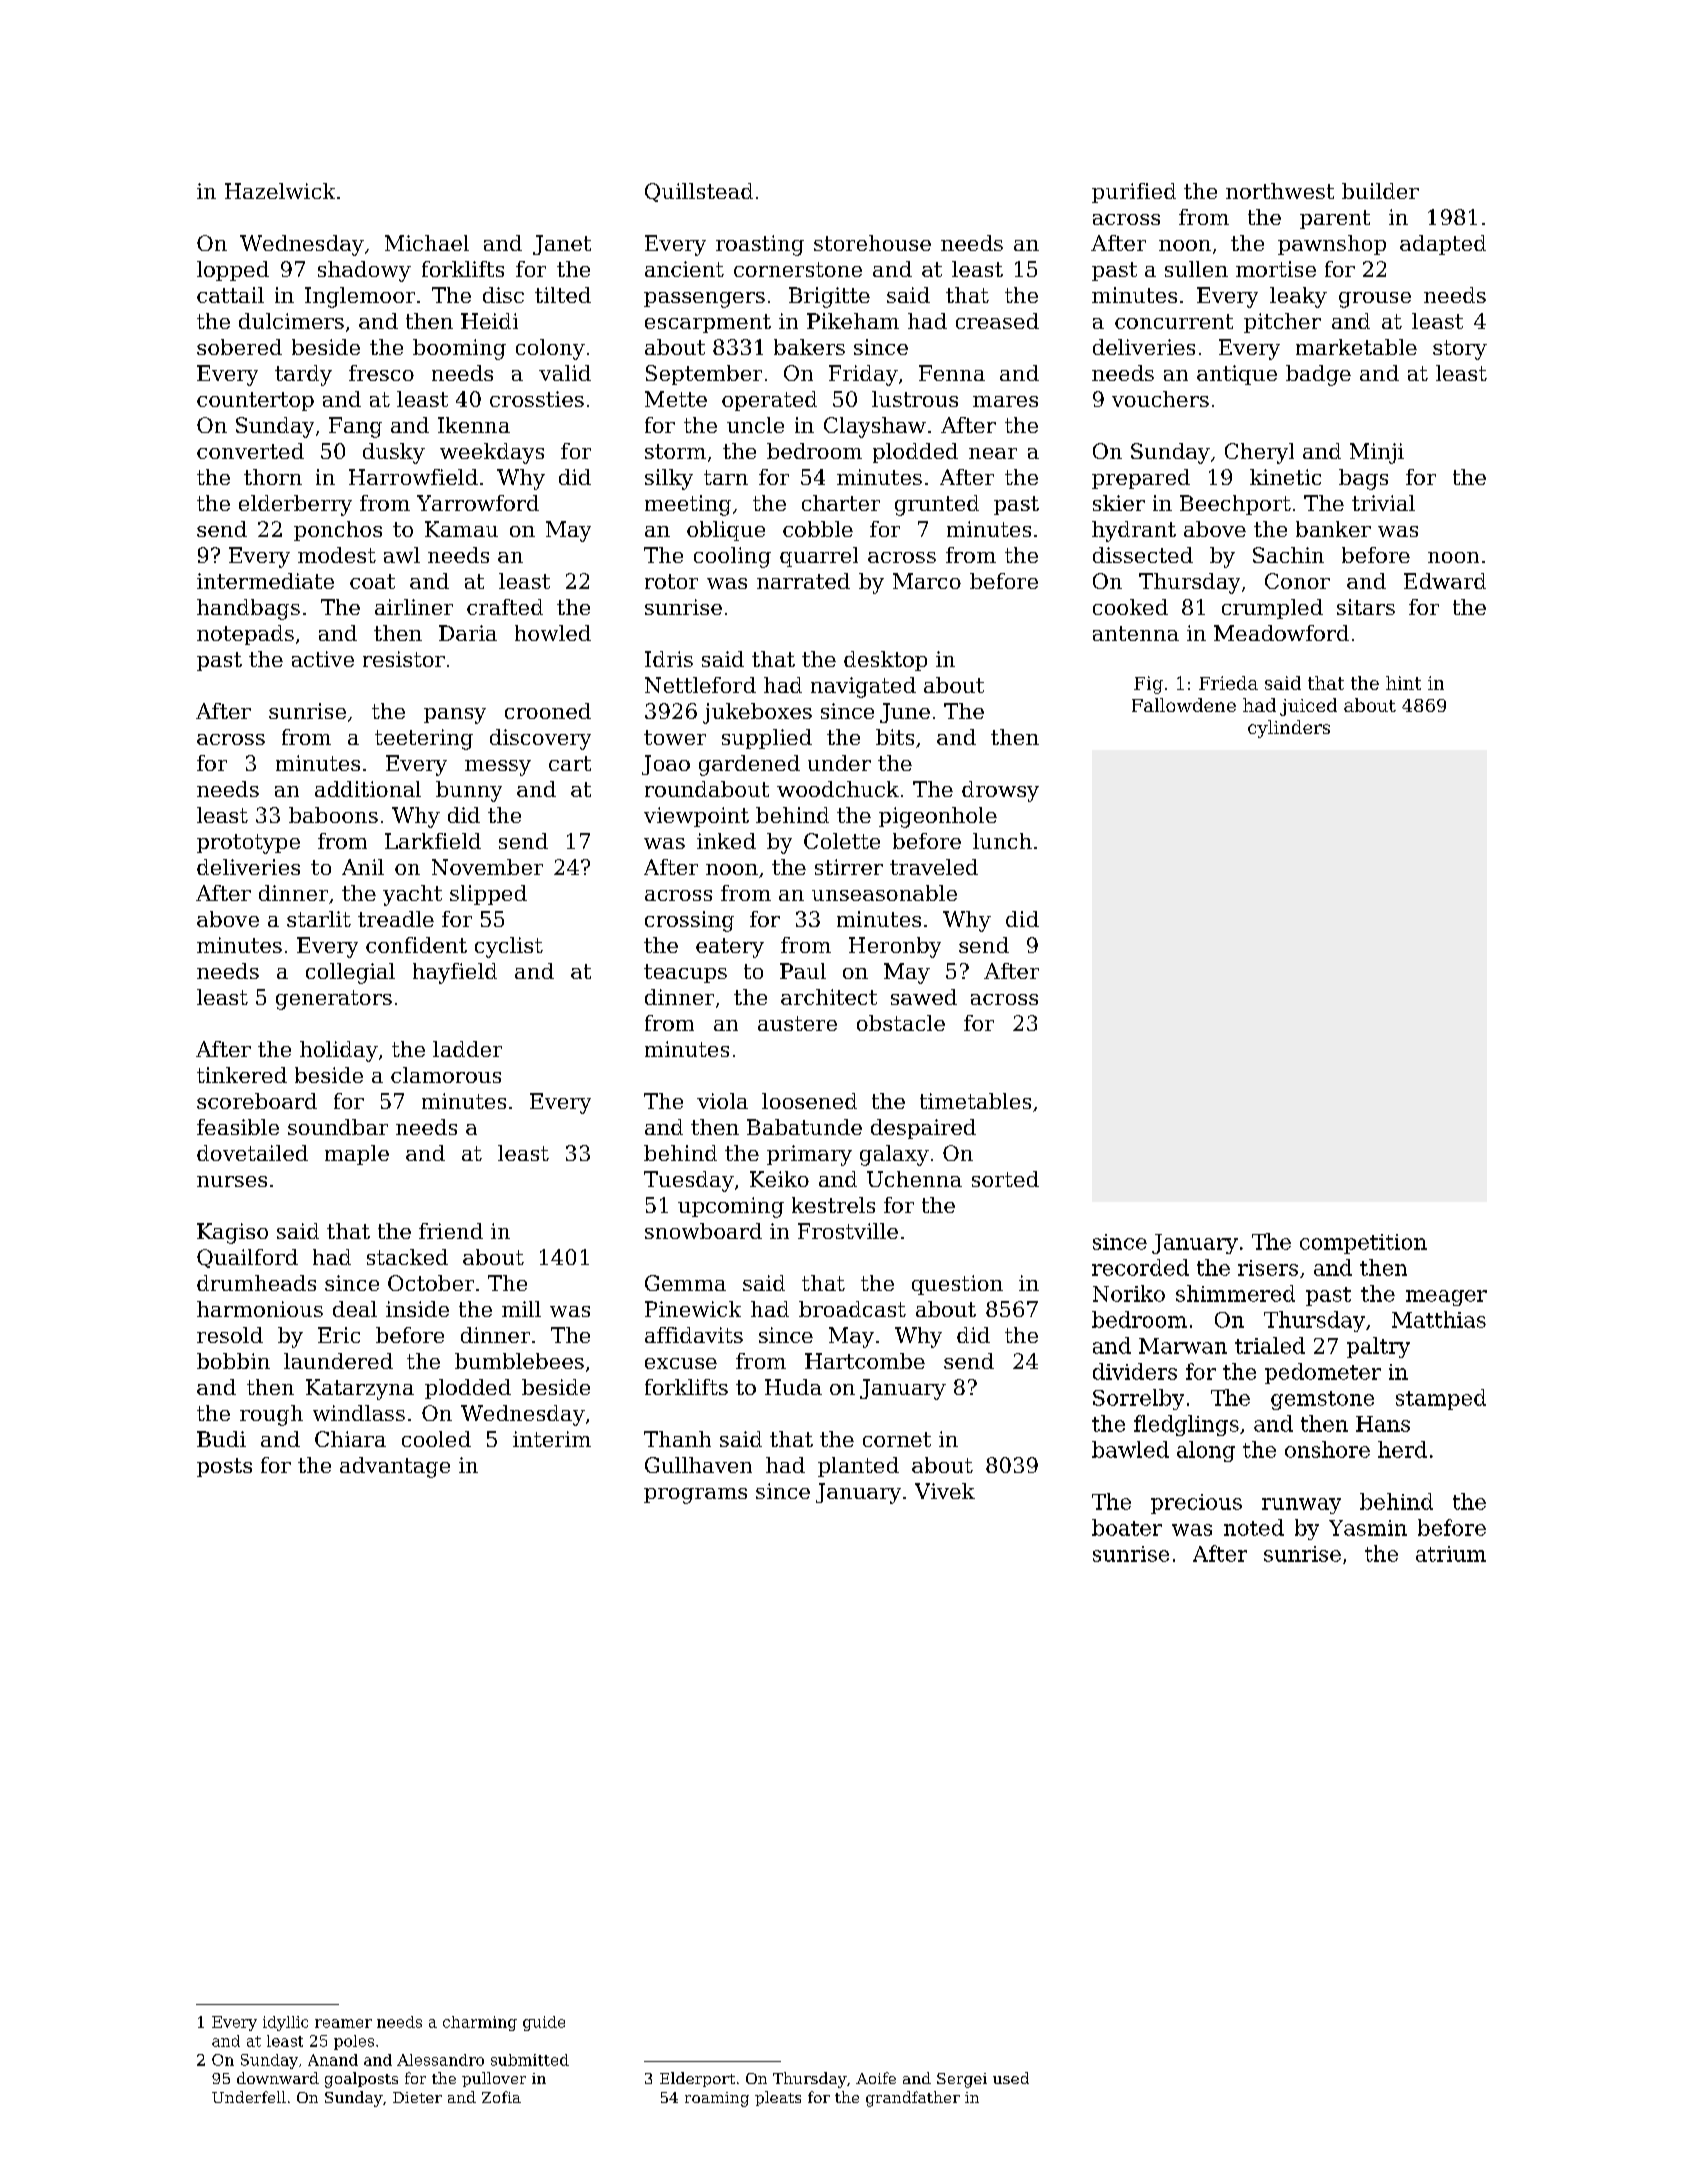  What do you see at coordinates (945, 1491) in the screenshot?
I see `Vivek` at bounding box center [945, 1491].
